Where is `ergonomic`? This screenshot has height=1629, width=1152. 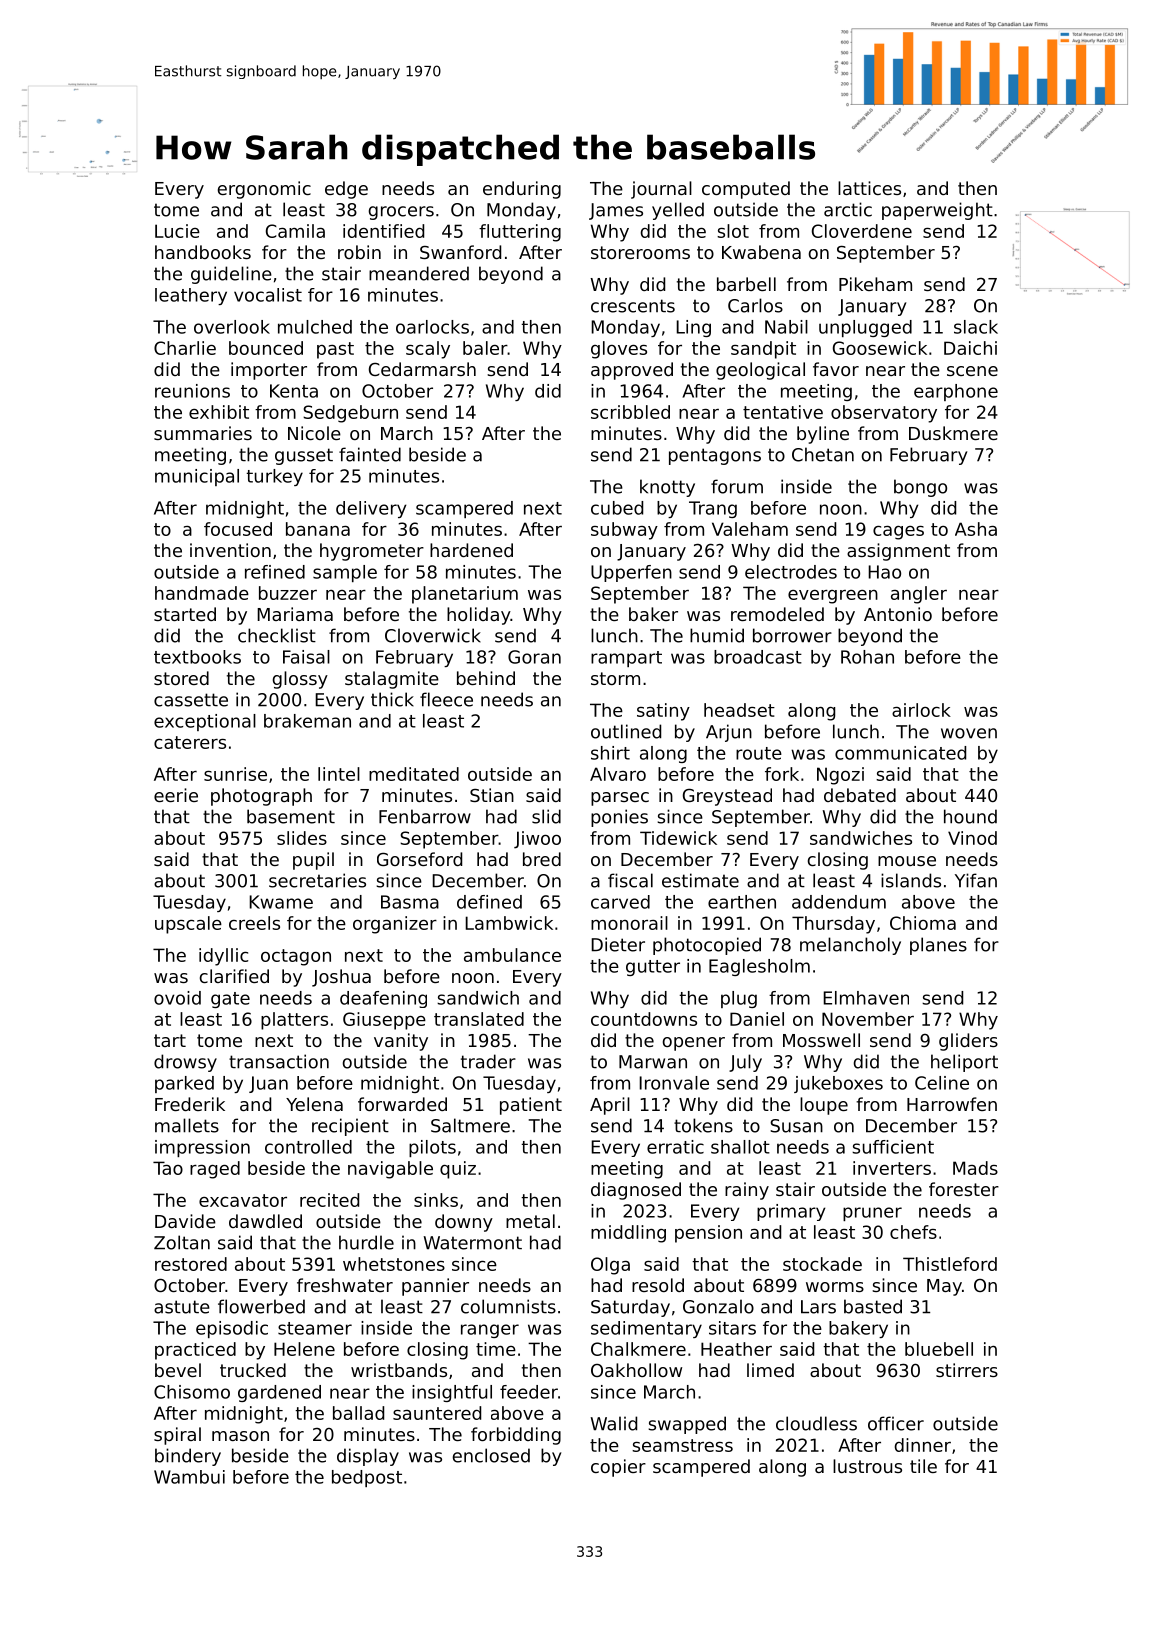
ergonomic is located at coordinates (264, 190).
